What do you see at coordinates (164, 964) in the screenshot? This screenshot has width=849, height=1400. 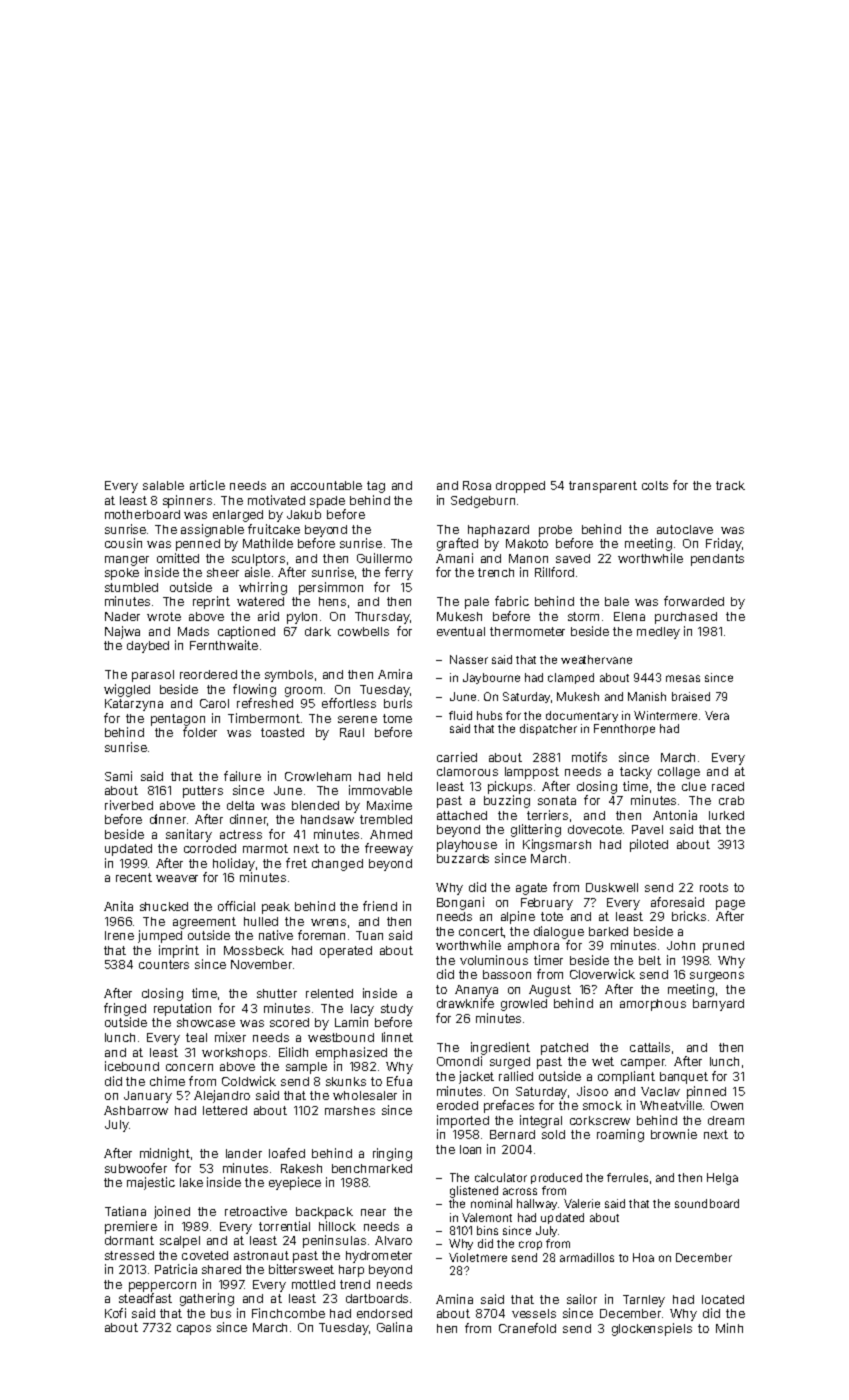 I see `counters` at bounding box center [164, 964].
